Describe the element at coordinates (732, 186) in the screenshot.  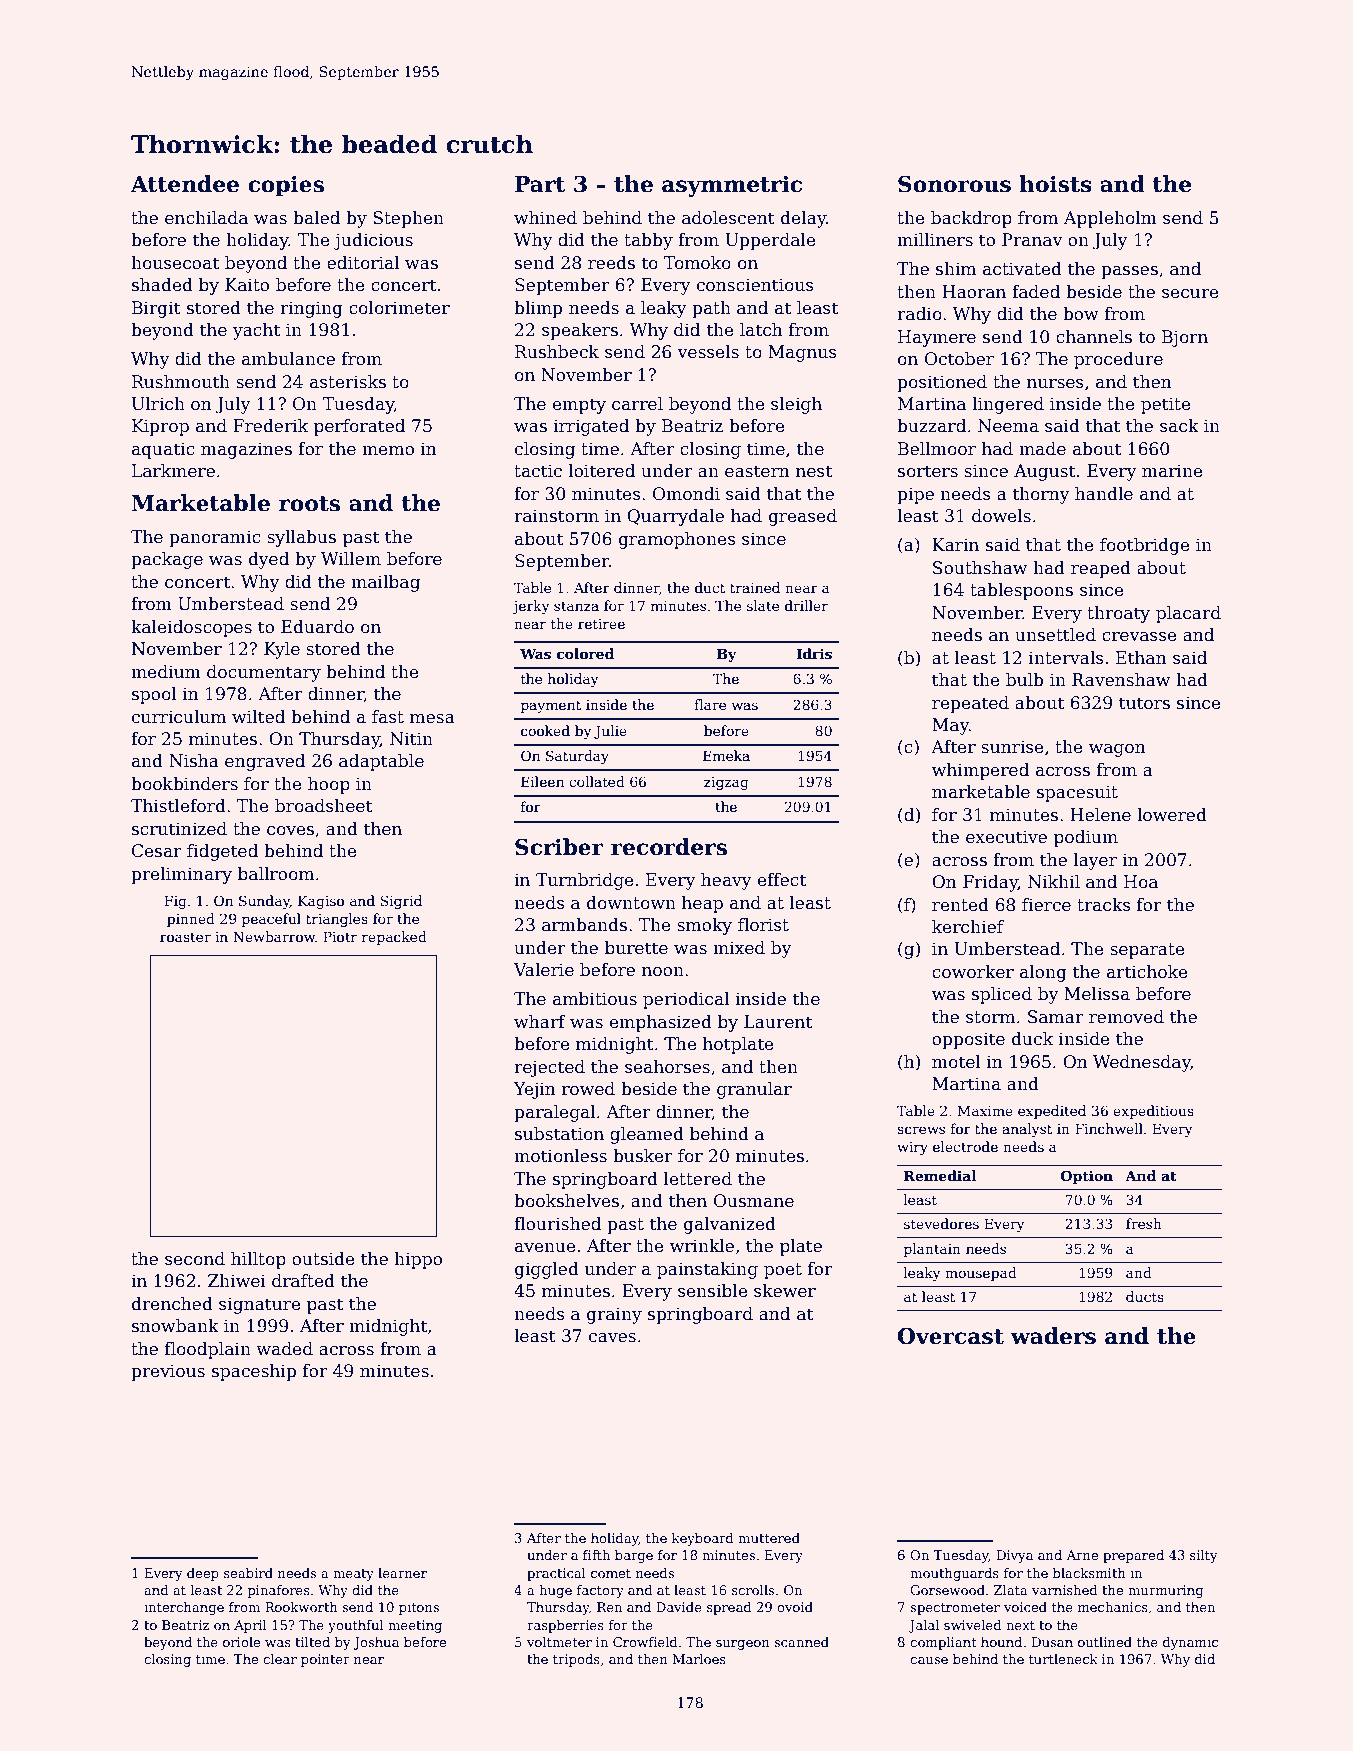
I see `asymmetric` at that location.
